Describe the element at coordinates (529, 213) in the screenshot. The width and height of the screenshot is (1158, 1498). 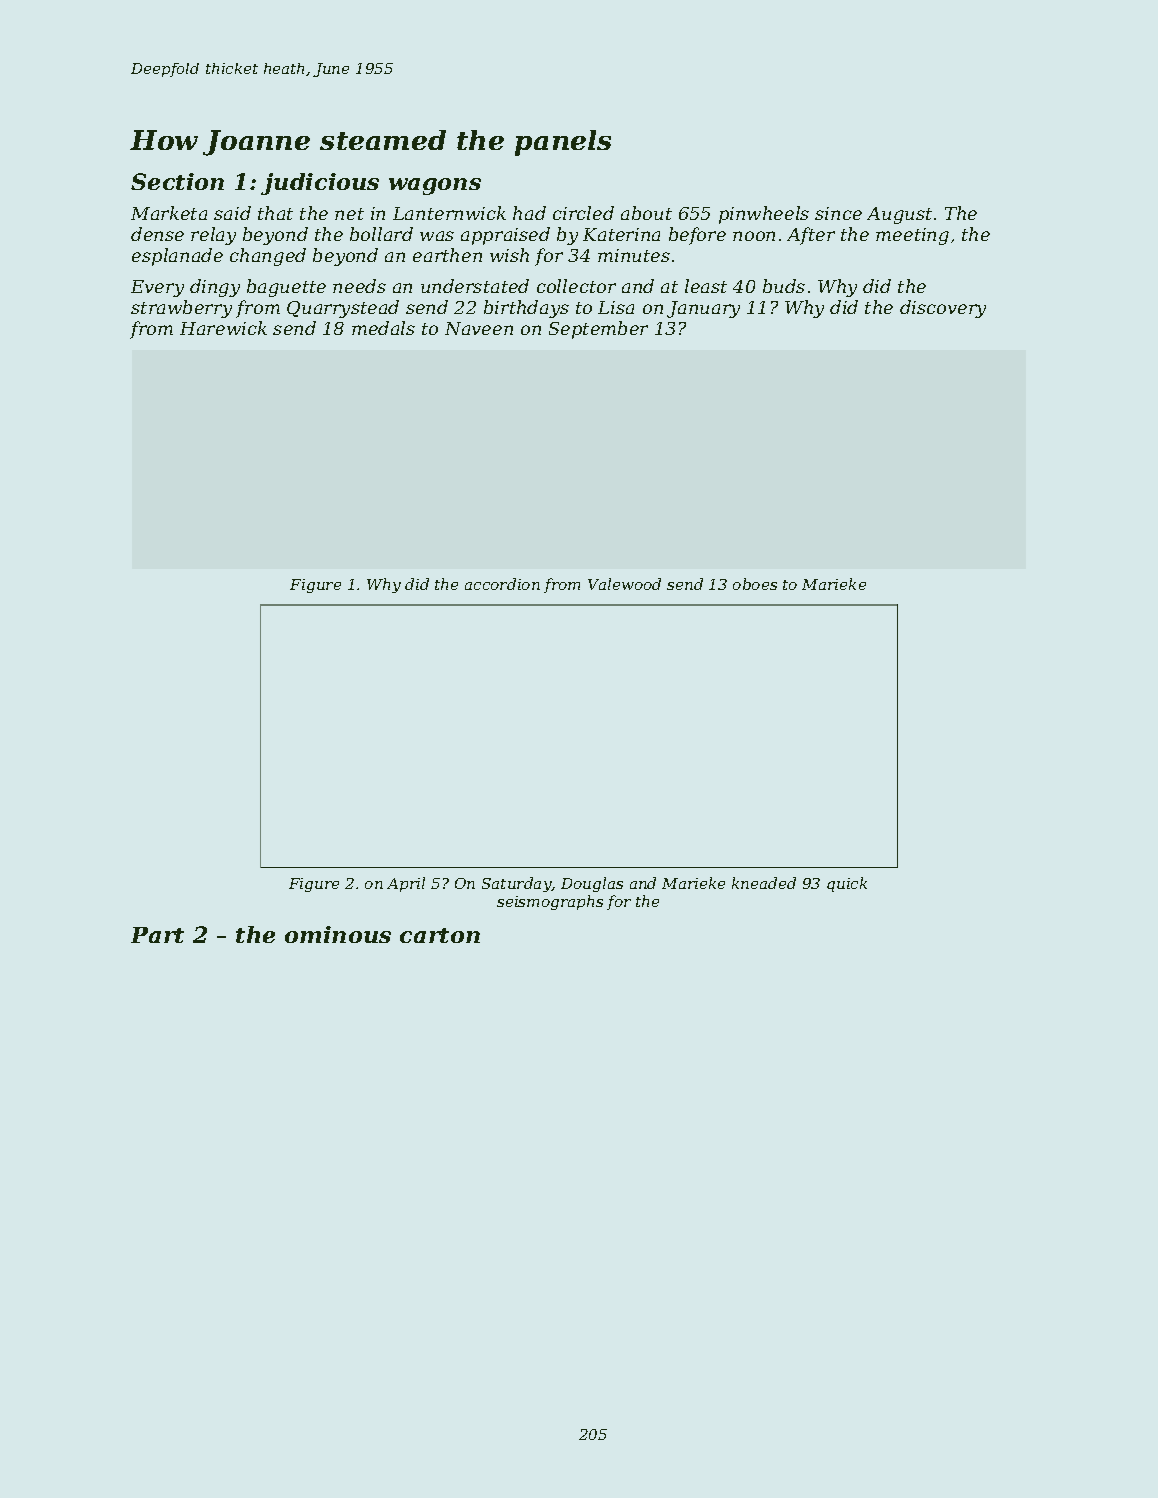
I see `had` at that location.
